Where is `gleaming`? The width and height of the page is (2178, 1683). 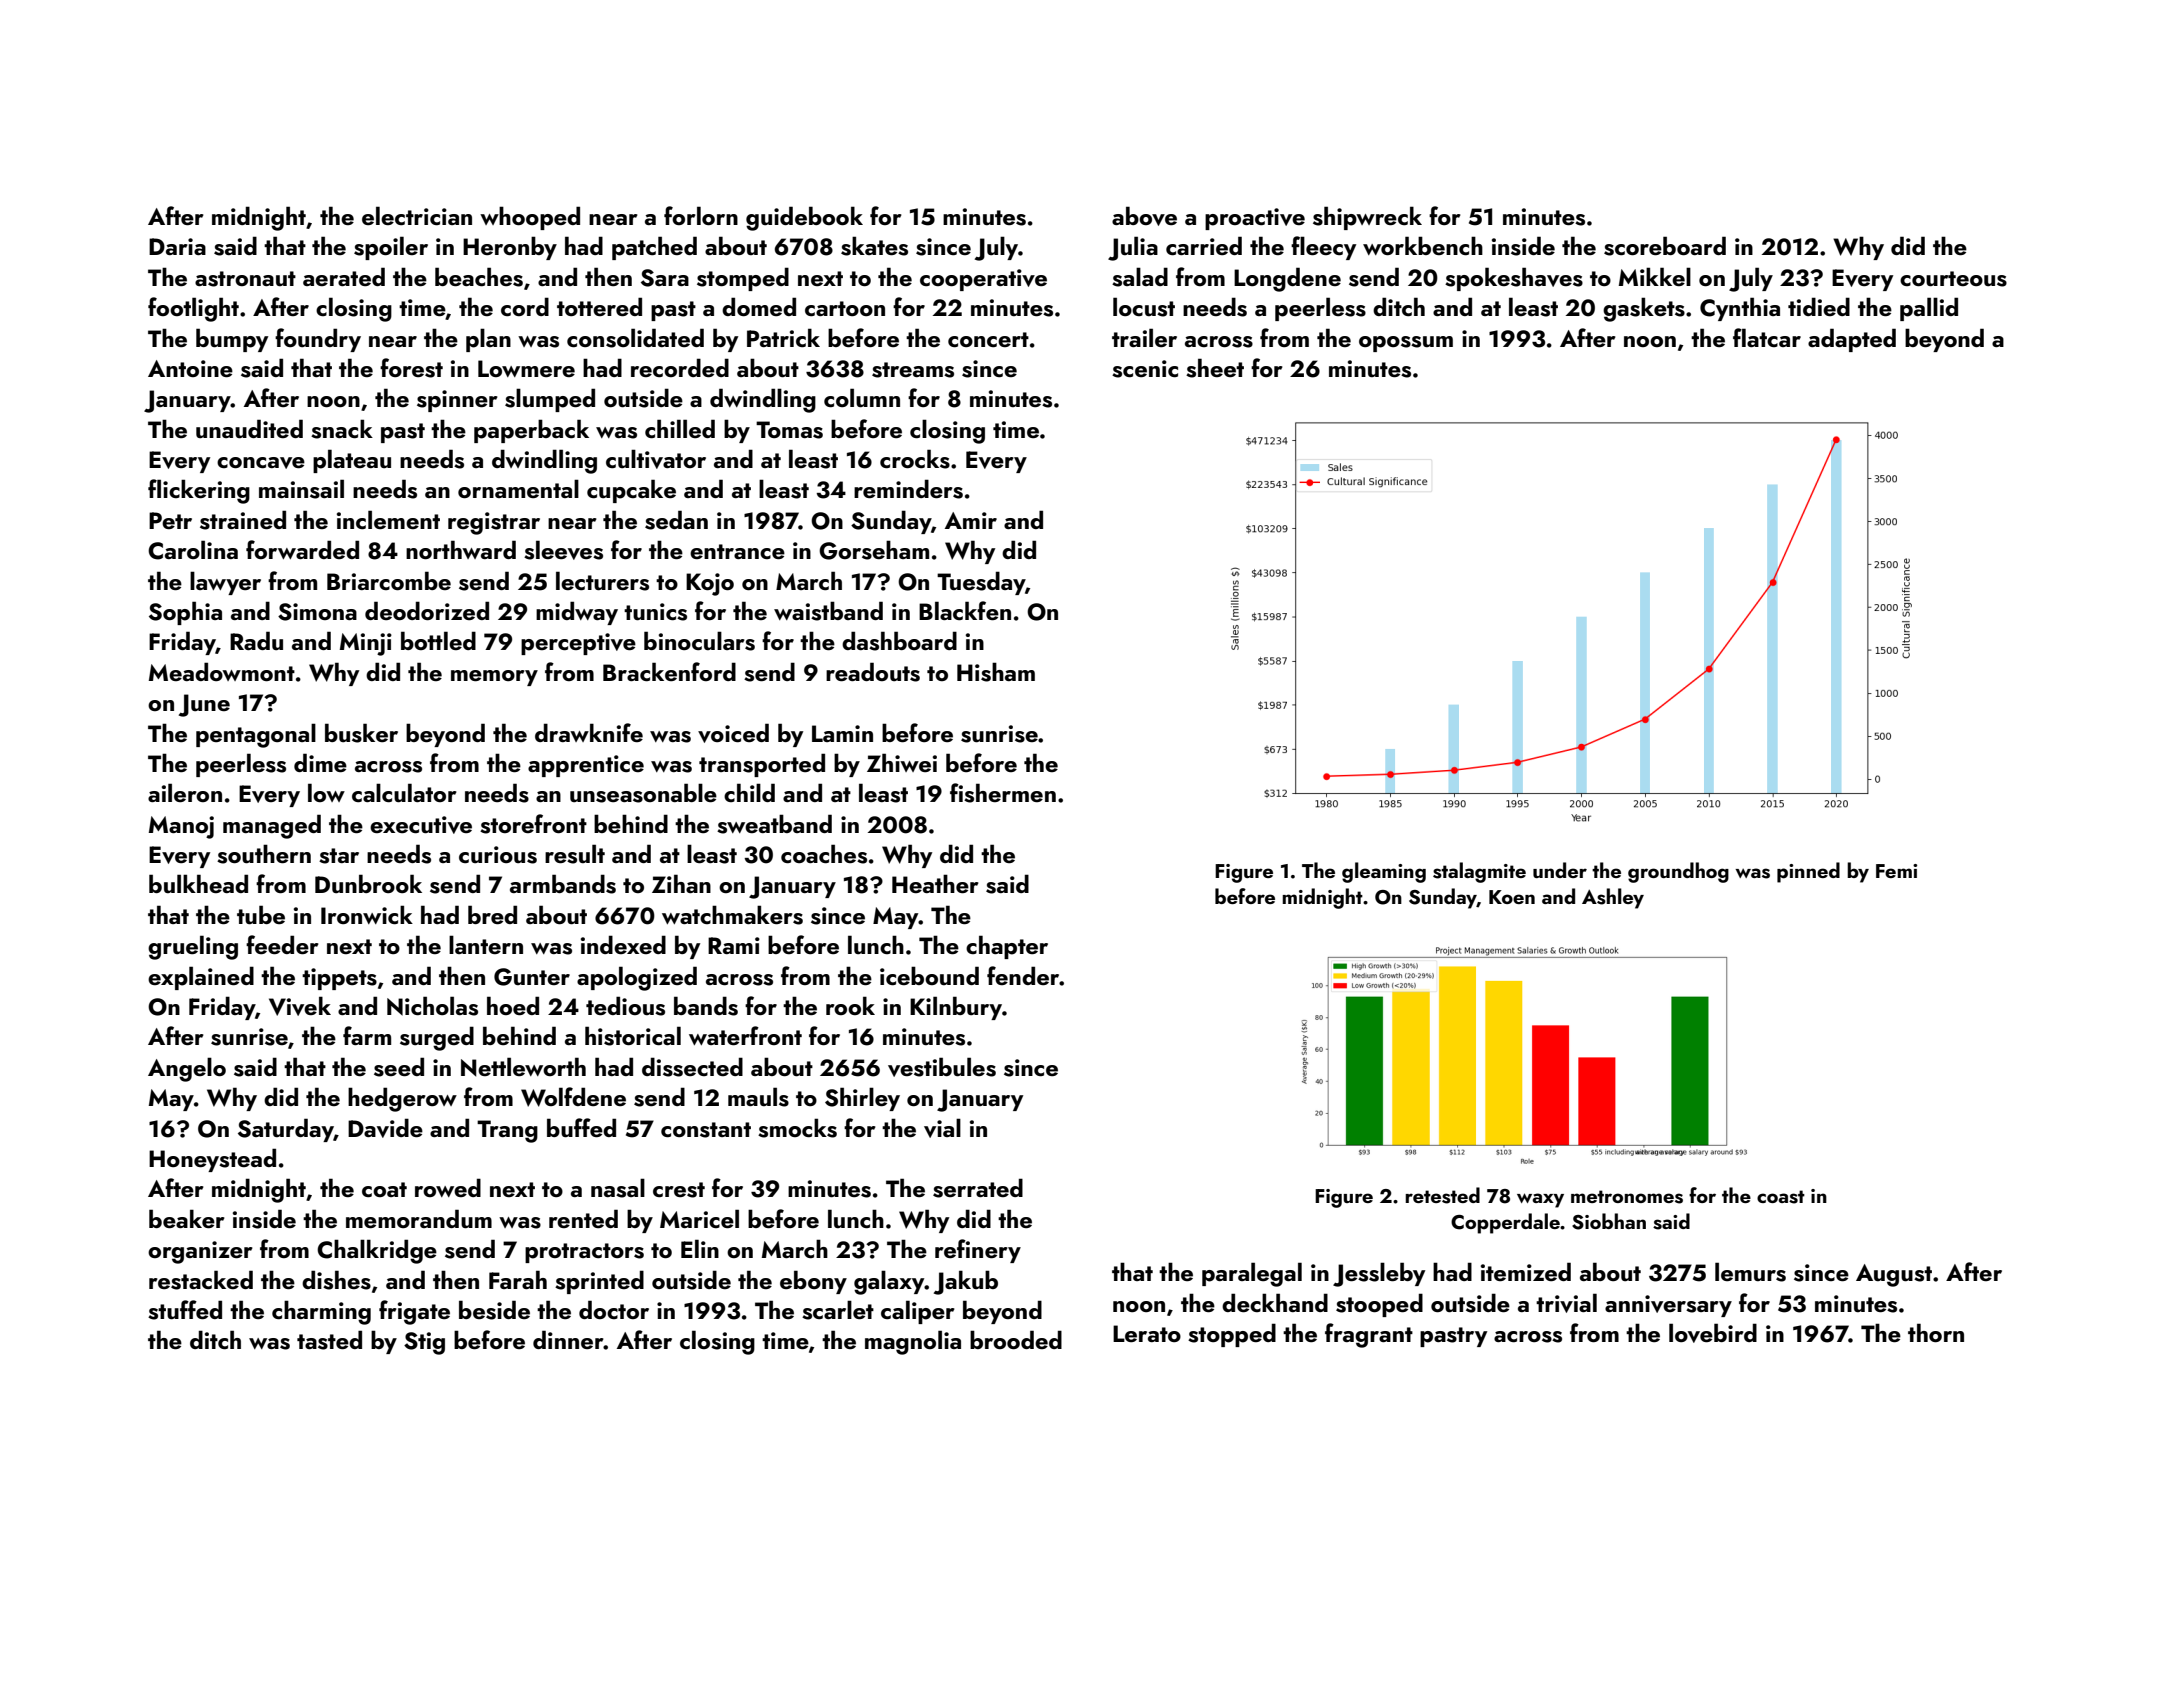 gleaming is located at coordinates (1384, 872).
